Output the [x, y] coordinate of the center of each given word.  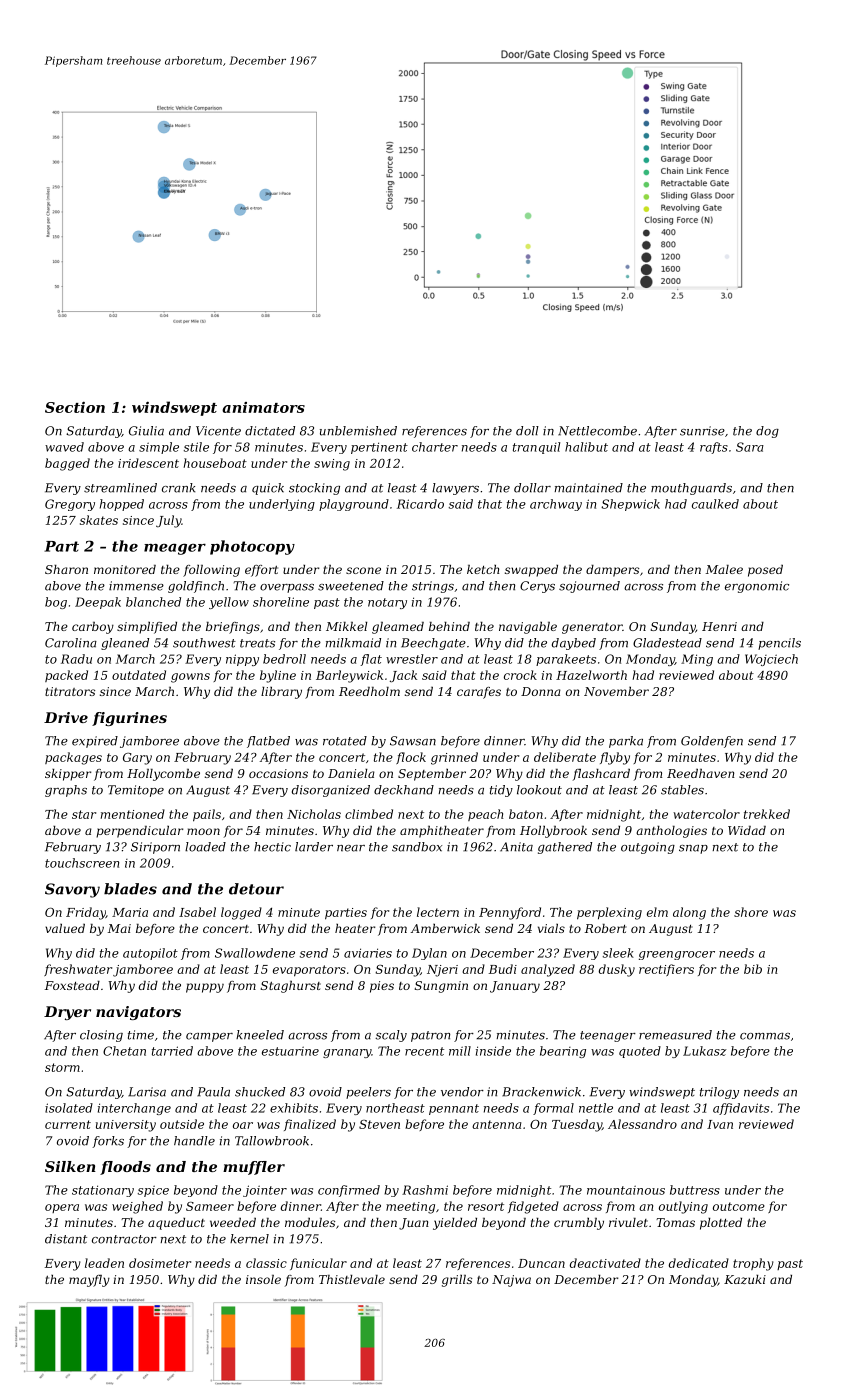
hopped [122, 505]
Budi [503, 969]
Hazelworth [591, 675]
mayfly [89, 1281]
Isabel [197, 912]
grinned [454, 758]
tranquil [536, 448]
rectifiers [666, 970]
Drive [66, 717]
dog [767, 432]
